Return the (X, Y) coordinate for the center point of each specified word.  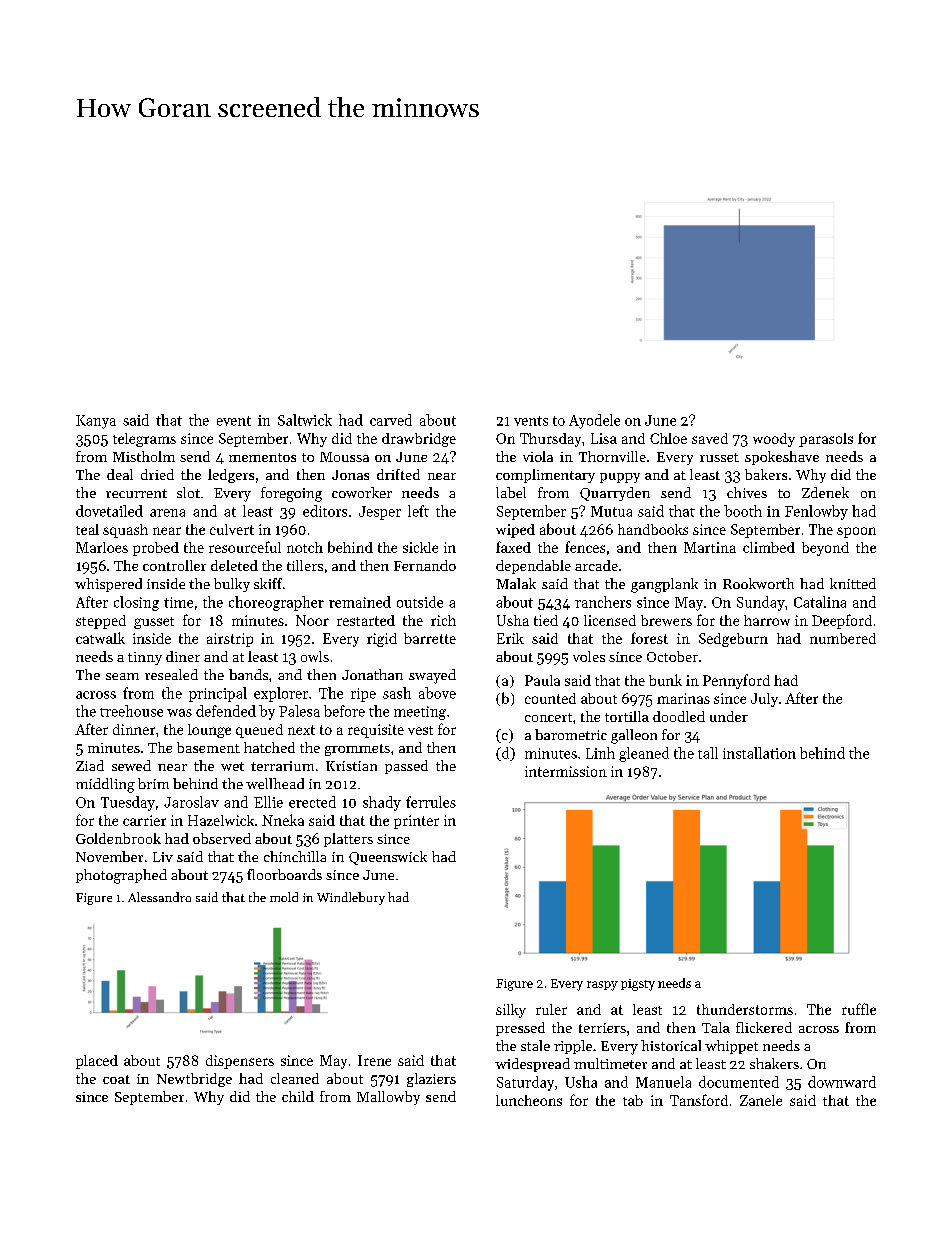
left (418, 511)
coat (116, 1079)
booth (743, 511)
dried (157, 474)
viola (538, 456)
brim (153, 783)
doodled (679, 716)
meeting (420, 713)
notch (305, 547)
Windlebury (351, 898)
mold (284, 897)
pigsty (638, 985)
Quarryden (615, 494)
